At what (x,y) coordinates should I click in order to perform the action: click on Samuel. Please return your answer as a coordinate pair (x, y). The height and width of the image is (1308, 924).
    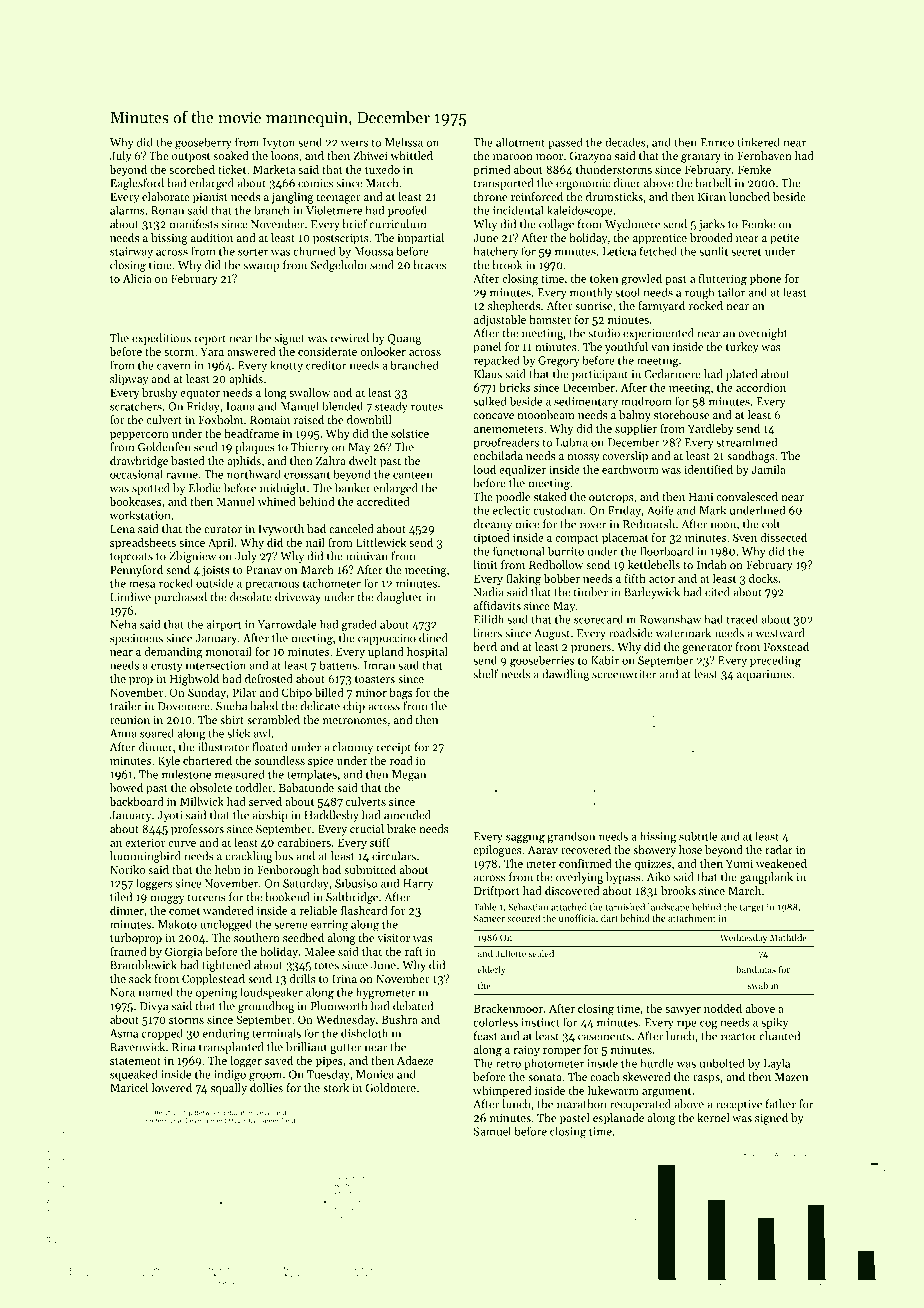
    Looking at the image, I should click on (492, 1131).
